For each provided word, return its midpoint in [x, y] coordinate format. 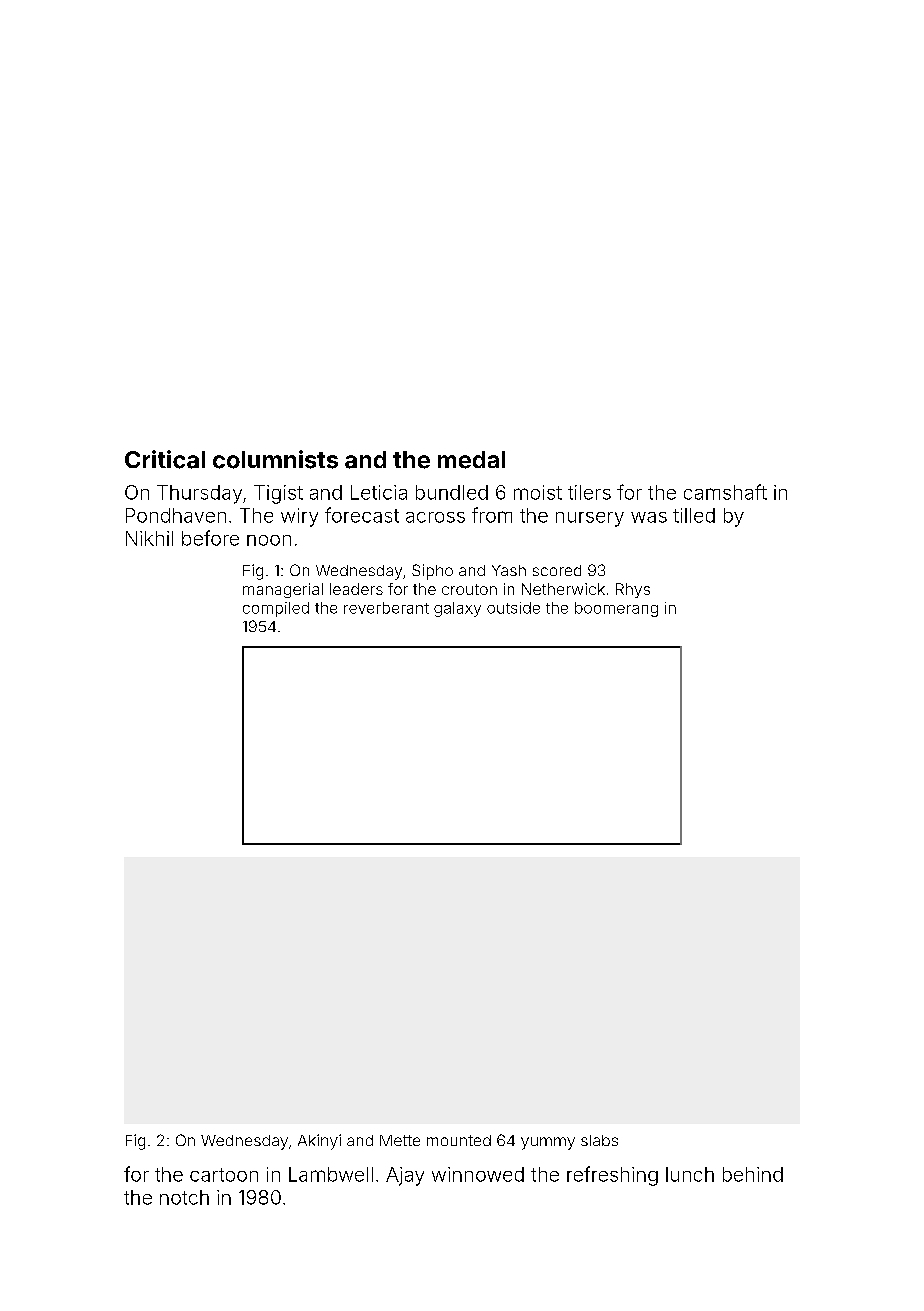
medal [471, 460]
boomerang [616, 609]
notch [184, 1197]
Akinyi [319, 1142]
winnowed [478, 1174]
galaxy [457, 609]
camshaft [725, 492]
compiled [276, 609]
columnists [275, 459]
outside [513, 608]
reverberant [386, 608]
